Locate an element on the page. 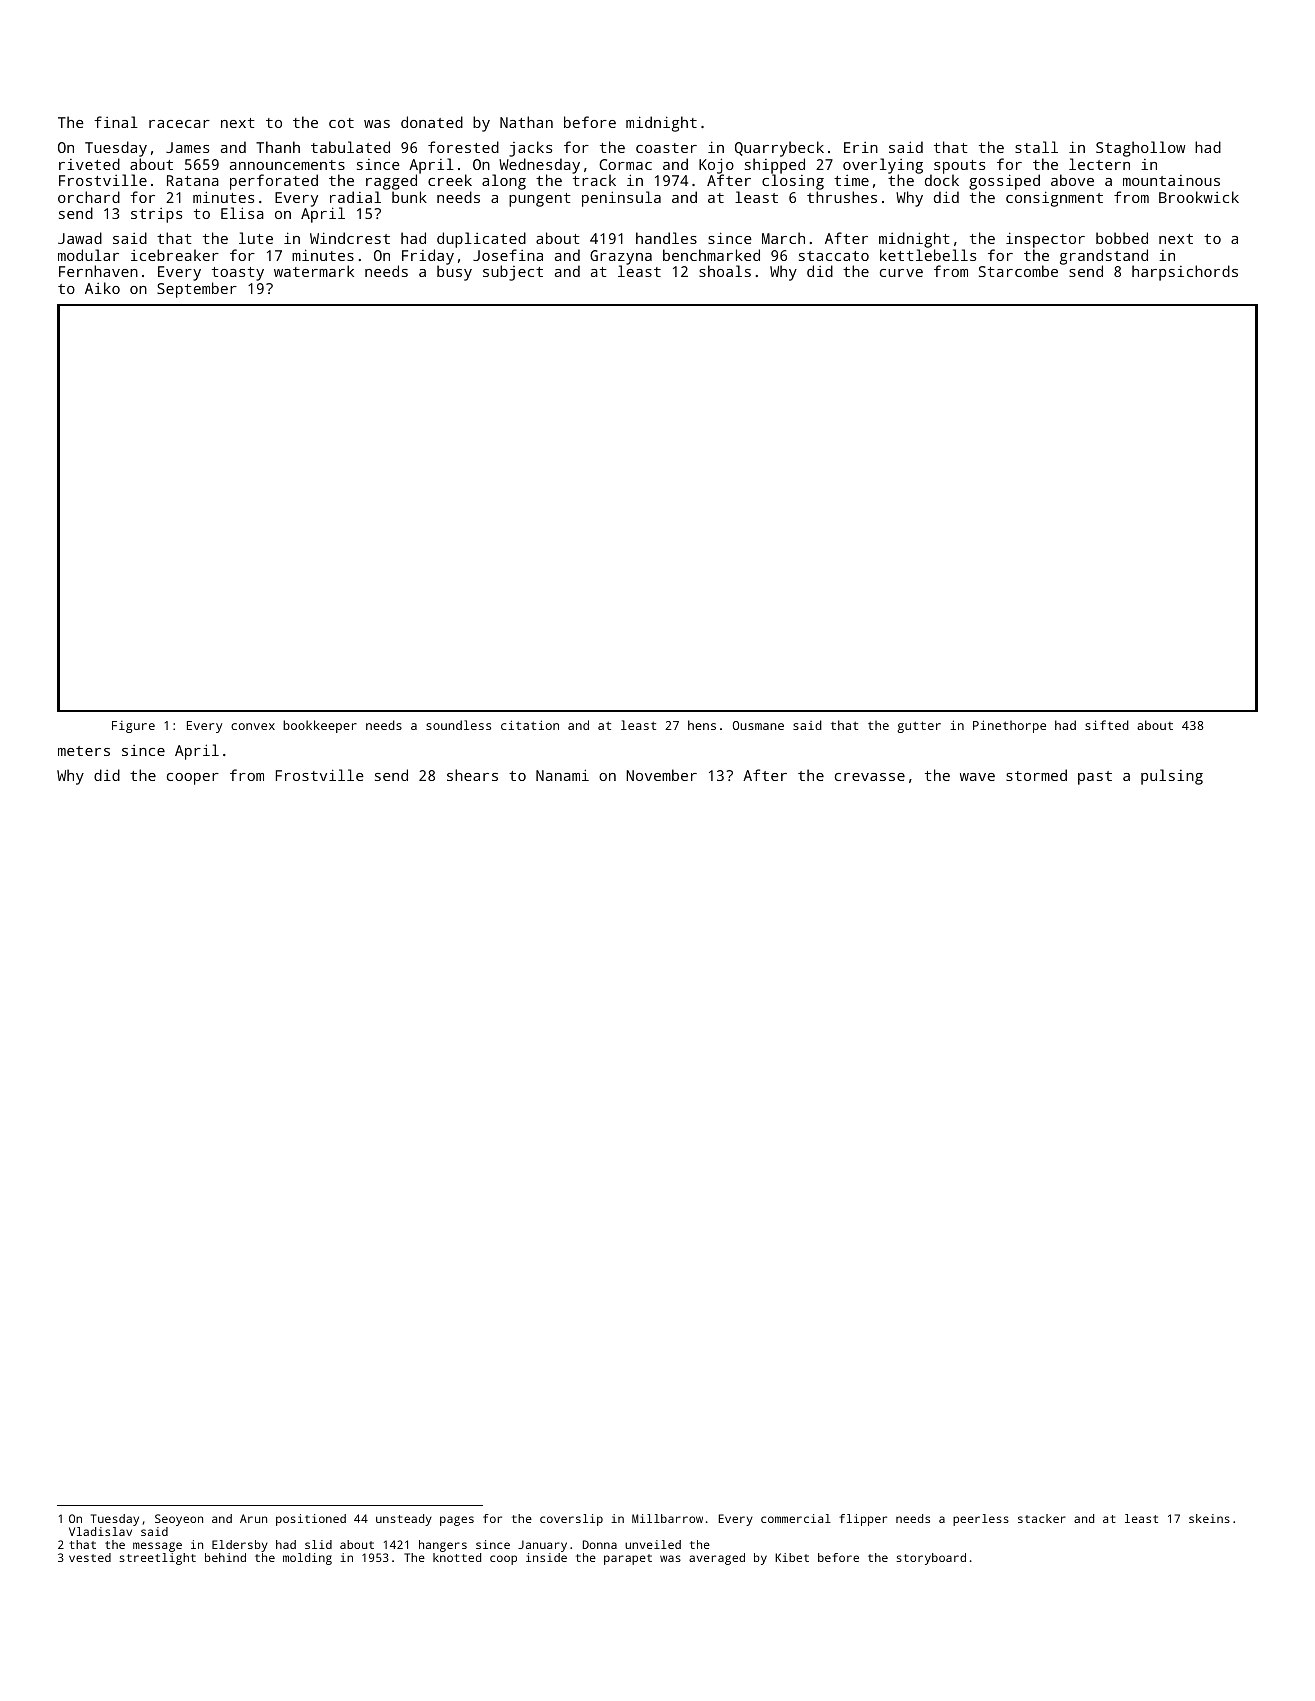  Nanami is located at coordinates (562, 775).
